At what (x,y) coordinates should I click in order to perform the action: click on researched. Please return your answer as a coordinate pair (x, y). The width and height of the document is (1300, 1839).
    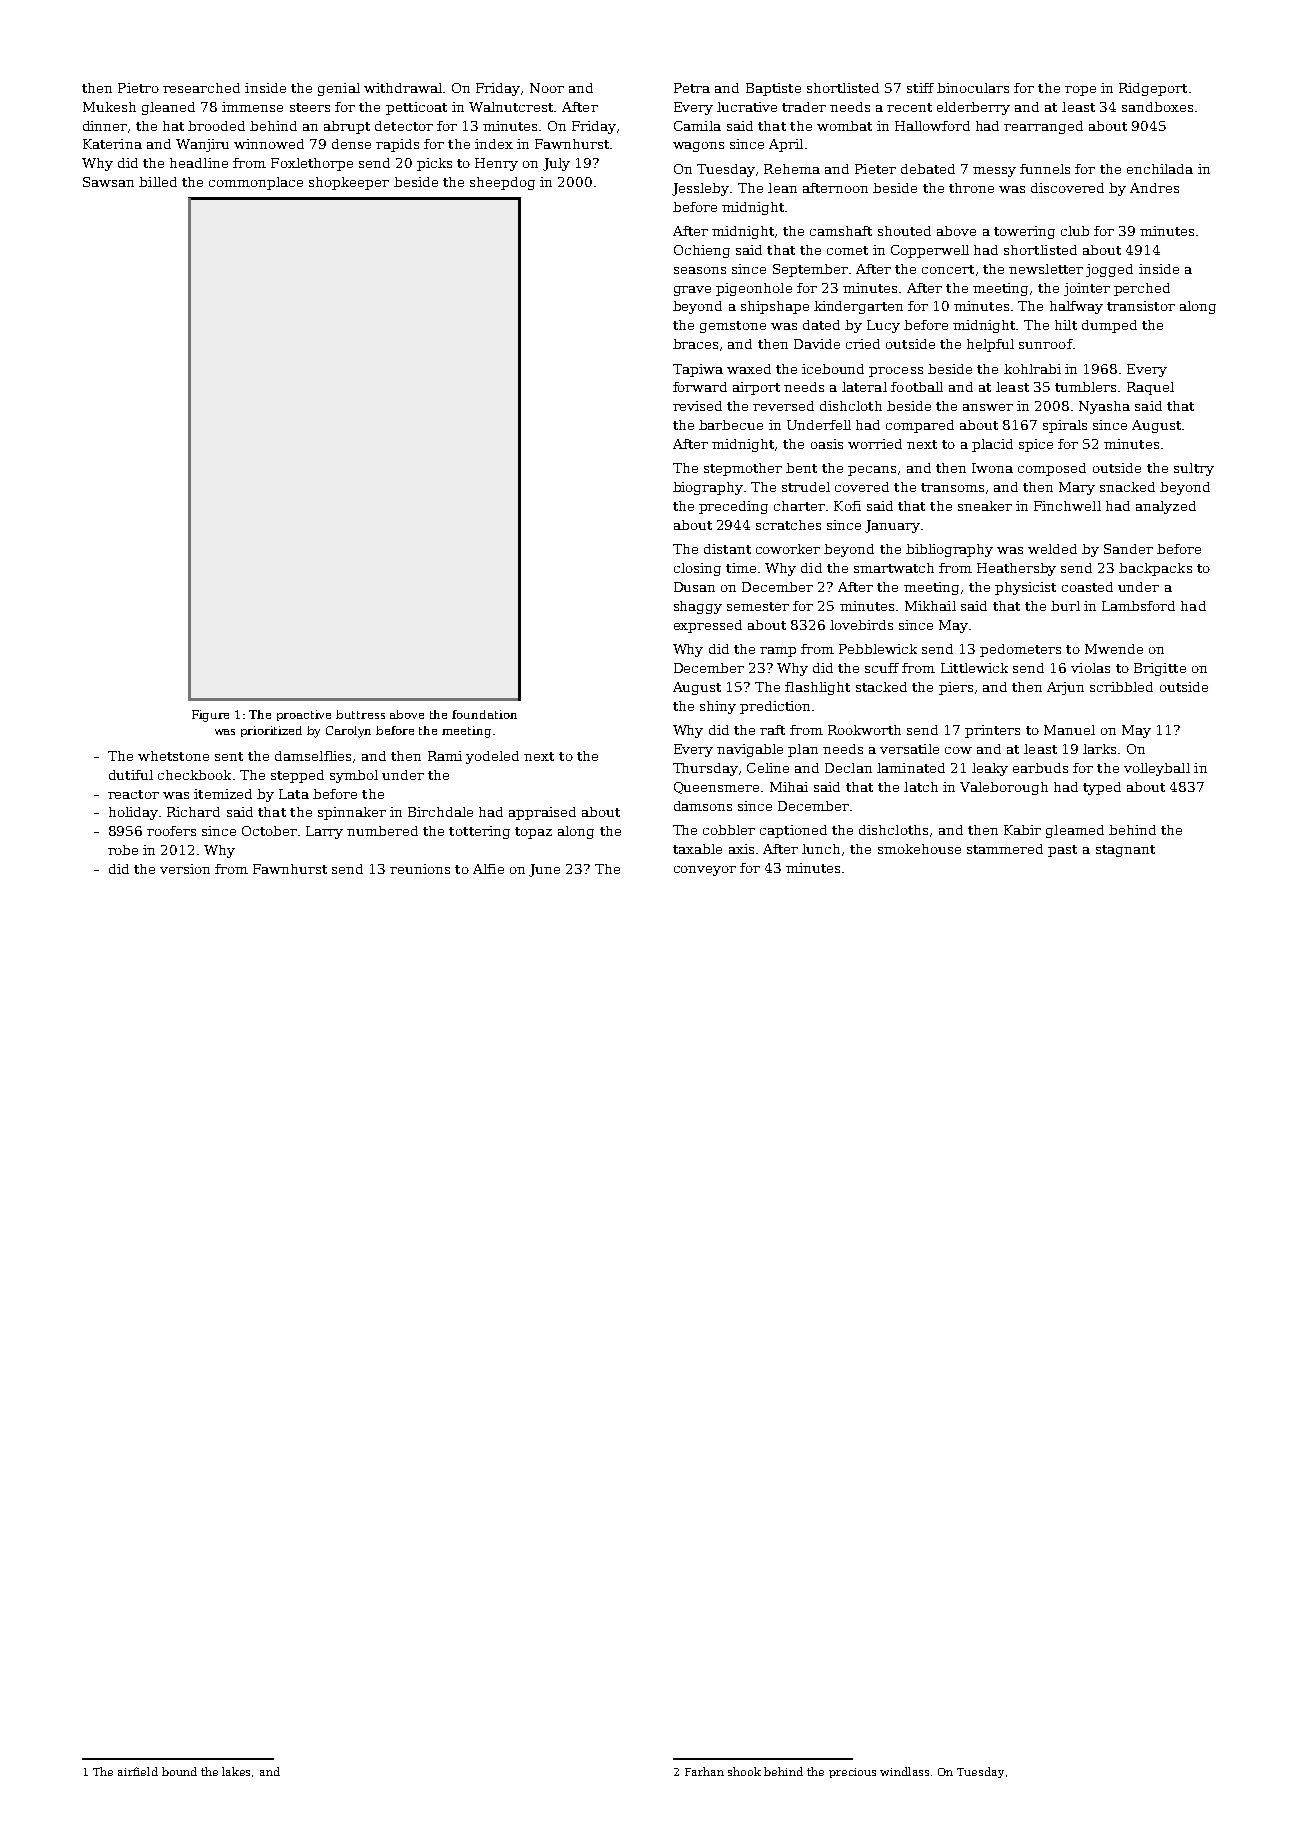
    Looking at the image, I should click on (201, 88).
